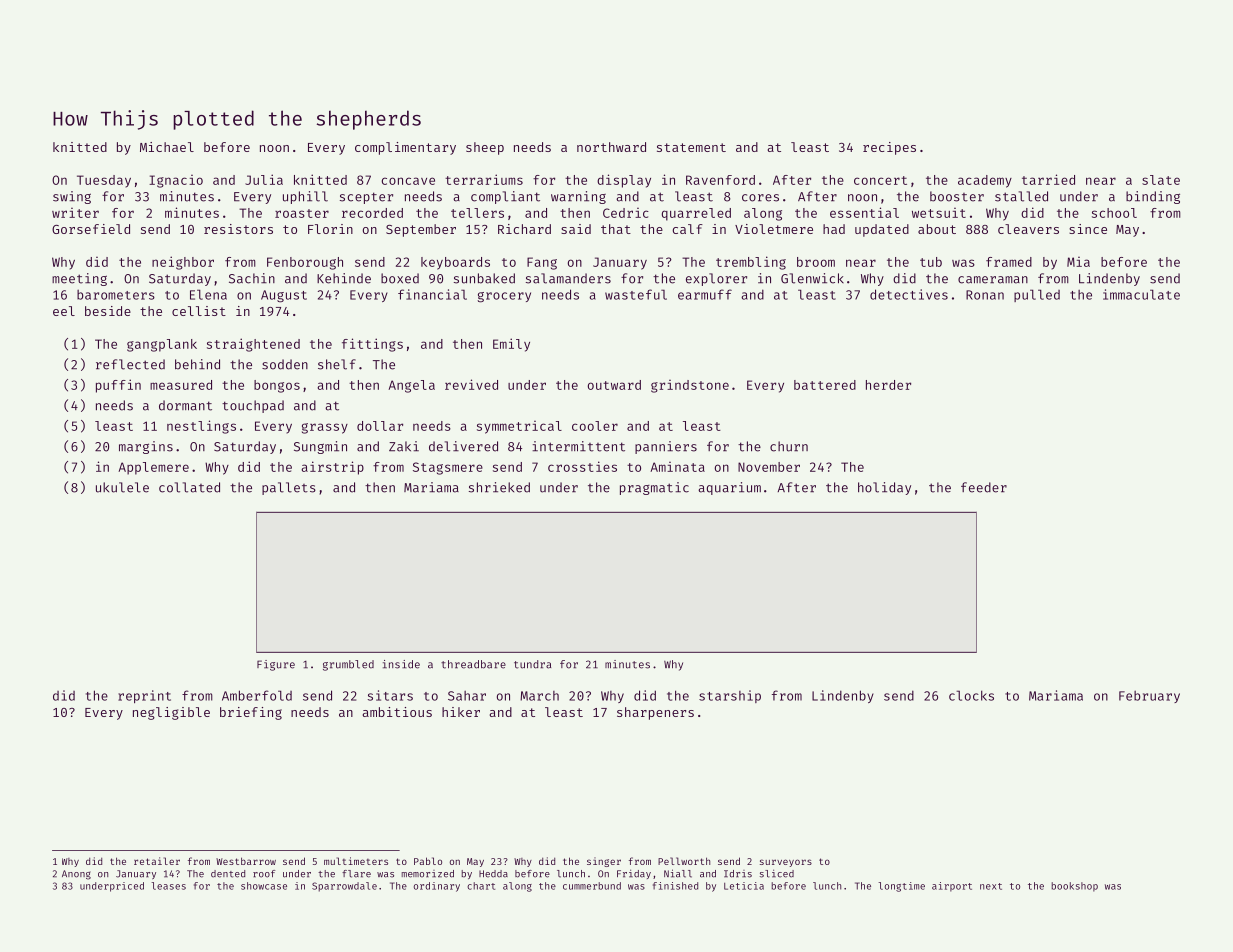 The height and width of the image is (952, 1233). What do you see at coordinates (477, 213) in the image?
I see `tellers` at bounding box center [477, 213].
